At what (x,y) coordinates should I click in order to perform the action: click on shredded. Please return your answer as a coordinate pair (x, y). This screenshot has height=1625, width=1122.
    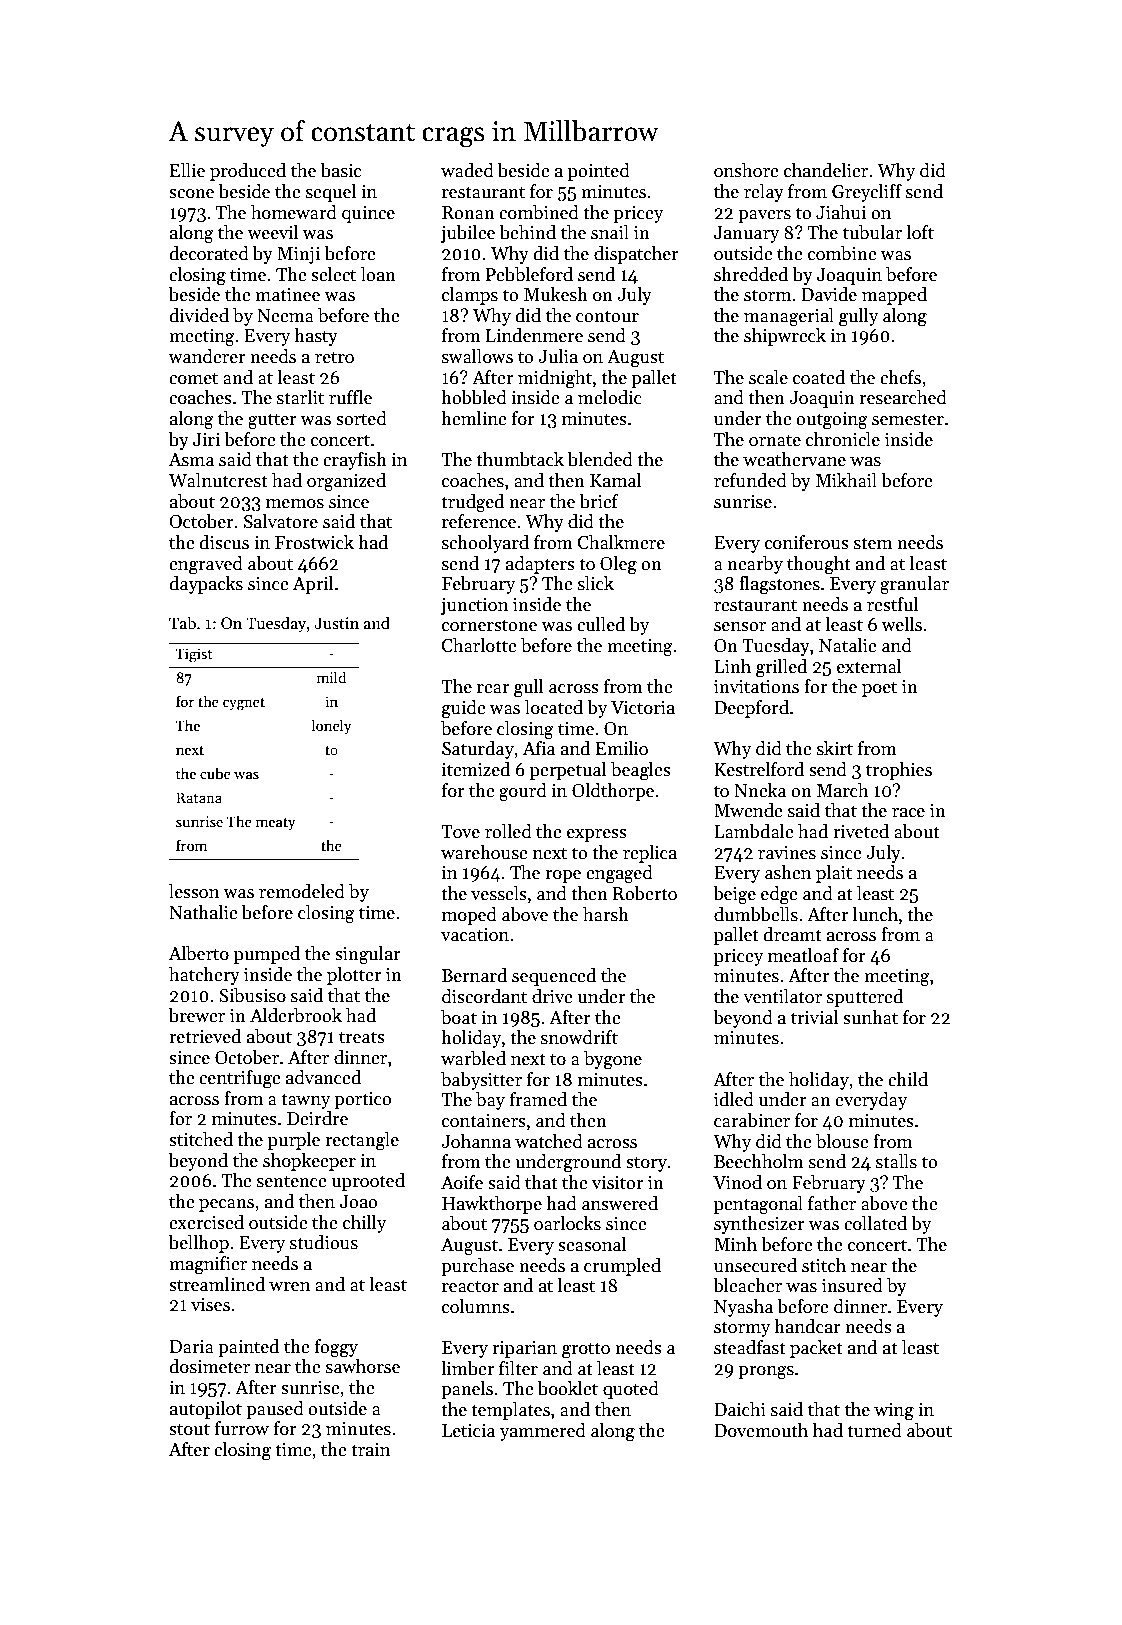
    Looking at the image, I should click on (751, 274).
